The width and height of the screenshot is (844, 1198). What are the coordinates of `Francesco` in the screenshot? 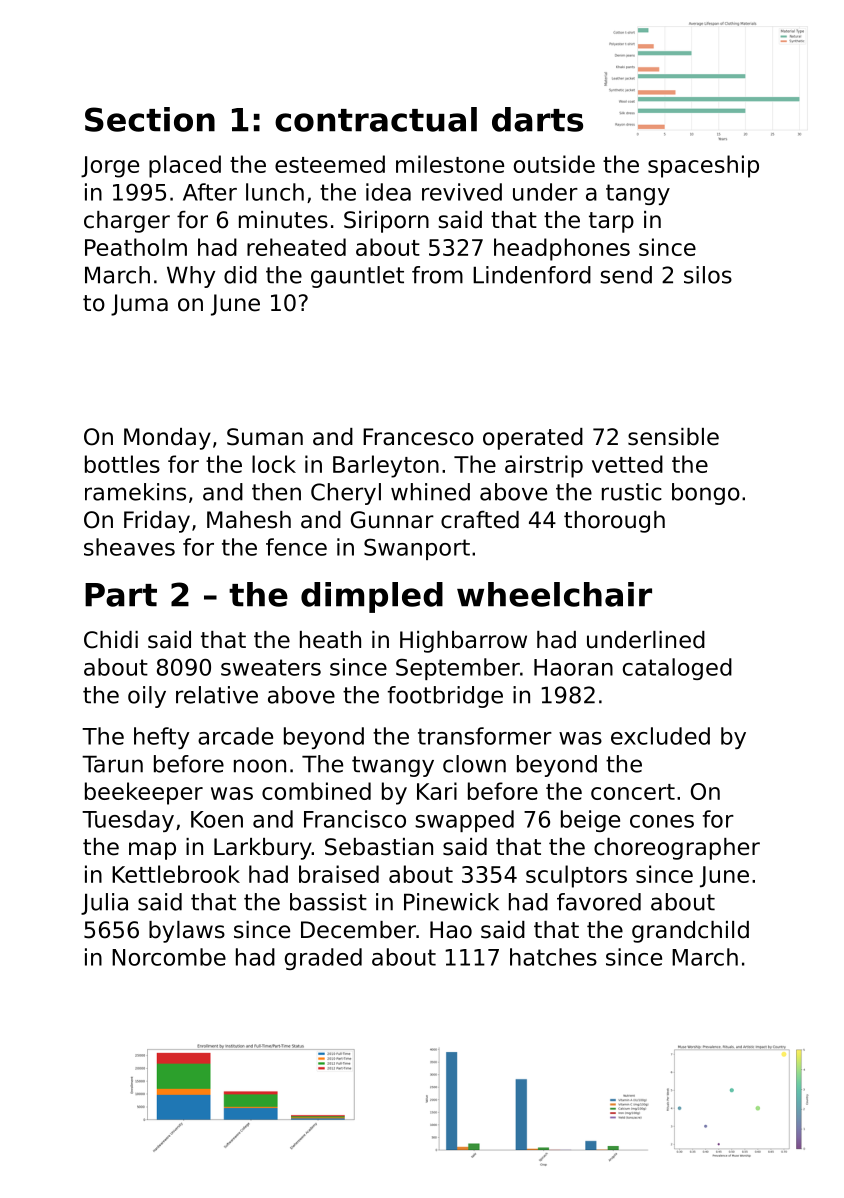 It's located at (418, 437).
